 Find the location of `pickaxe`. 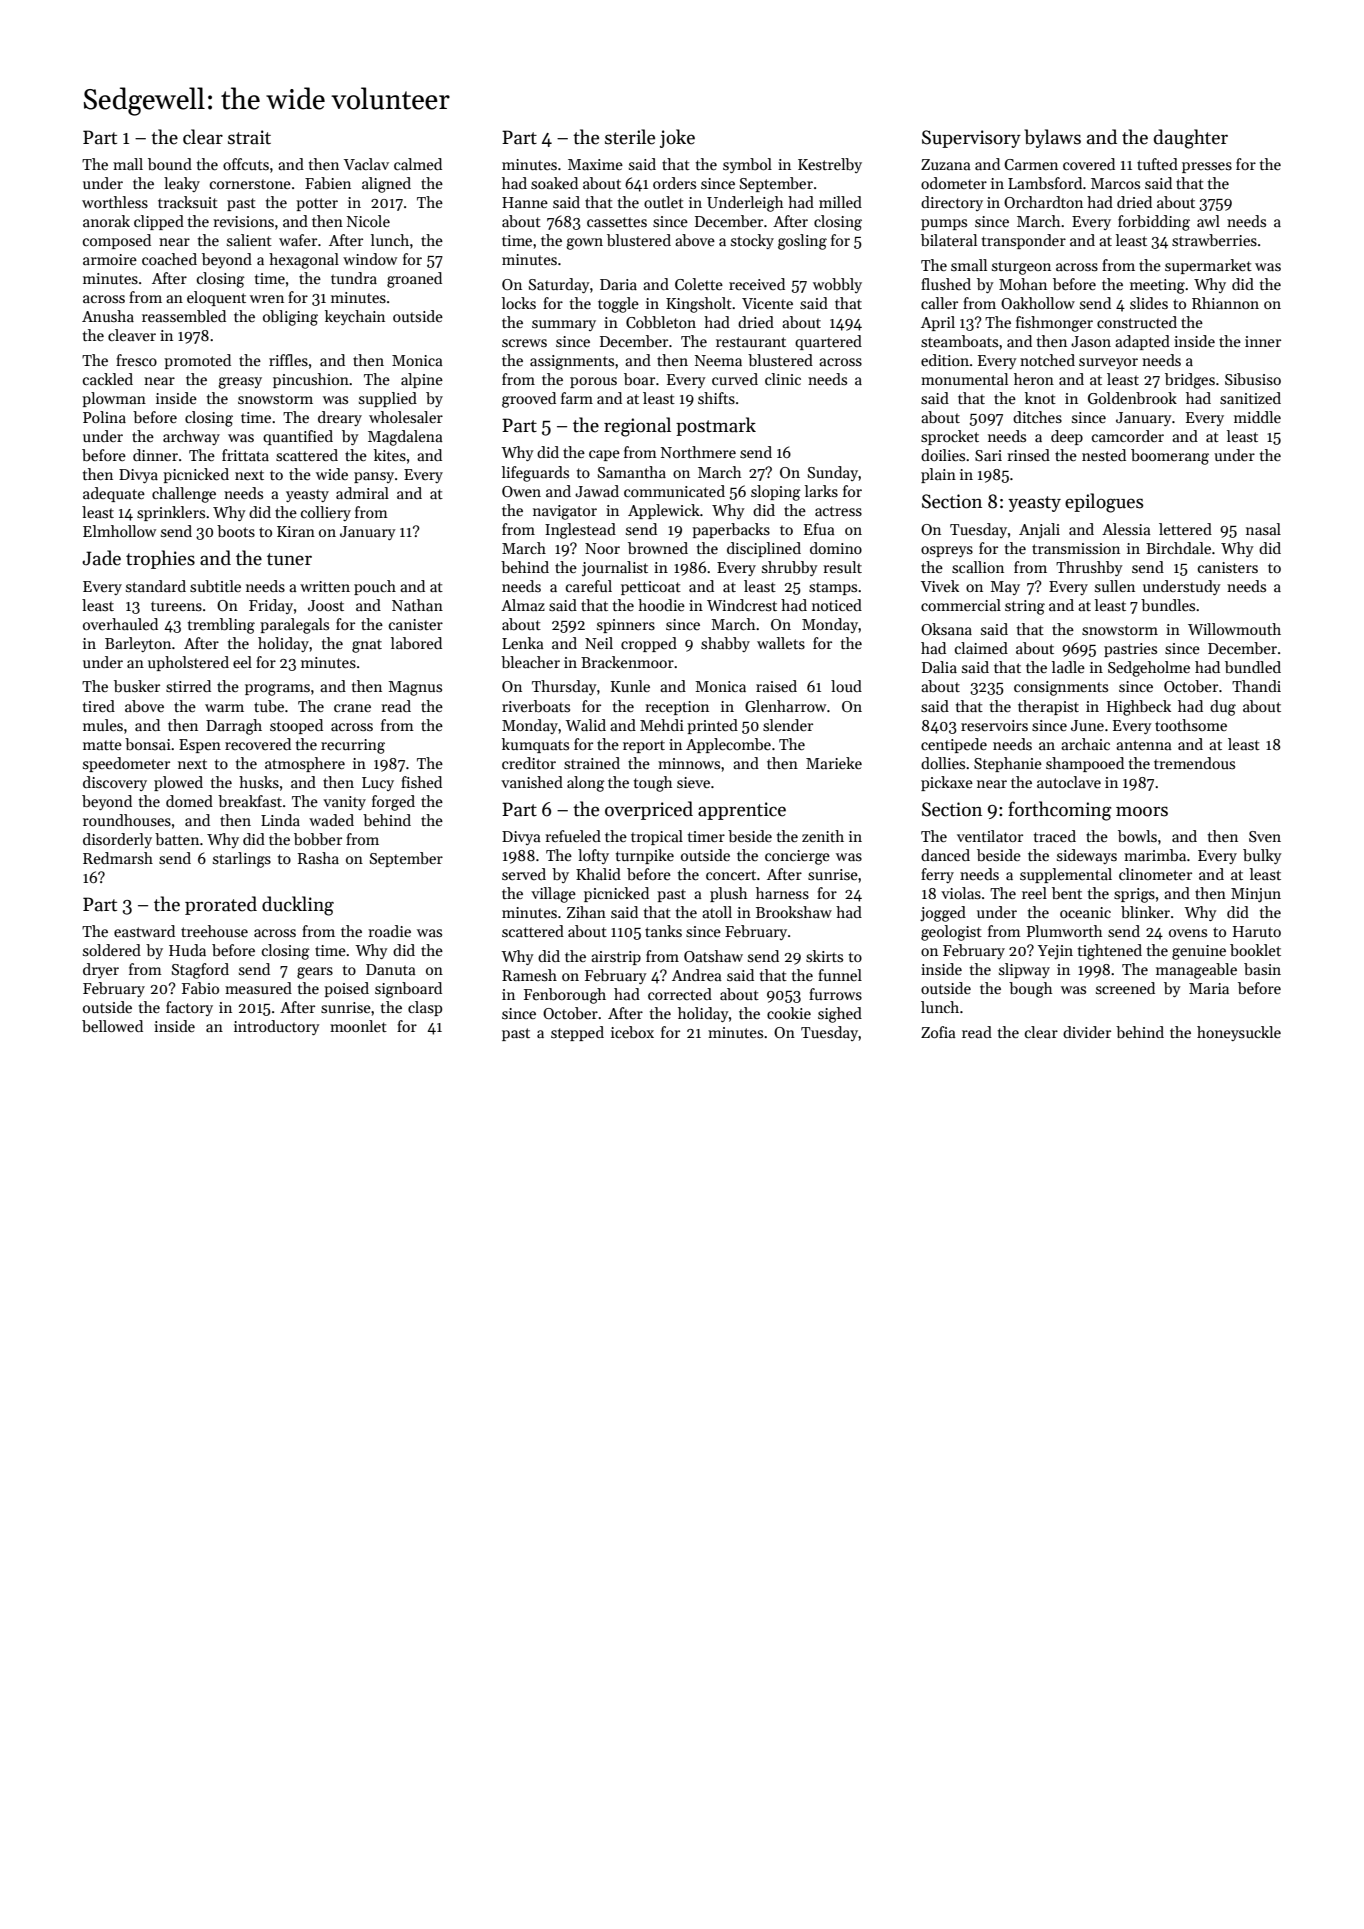

pickaxe is located at coordinates (947, 783).
